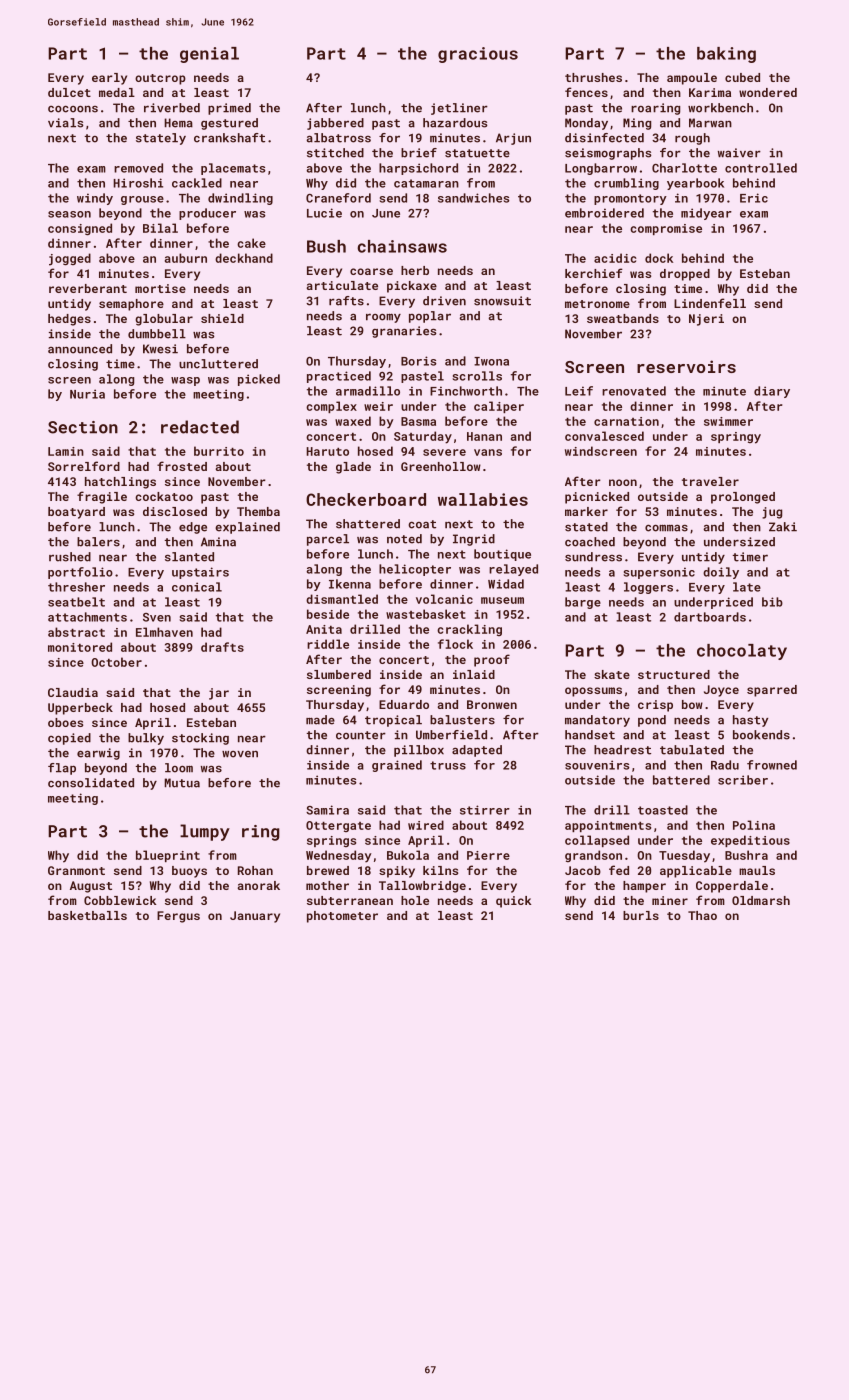 This screenshot has height=1400, width=849. I want to click on jabbered, so click(335, 124).
